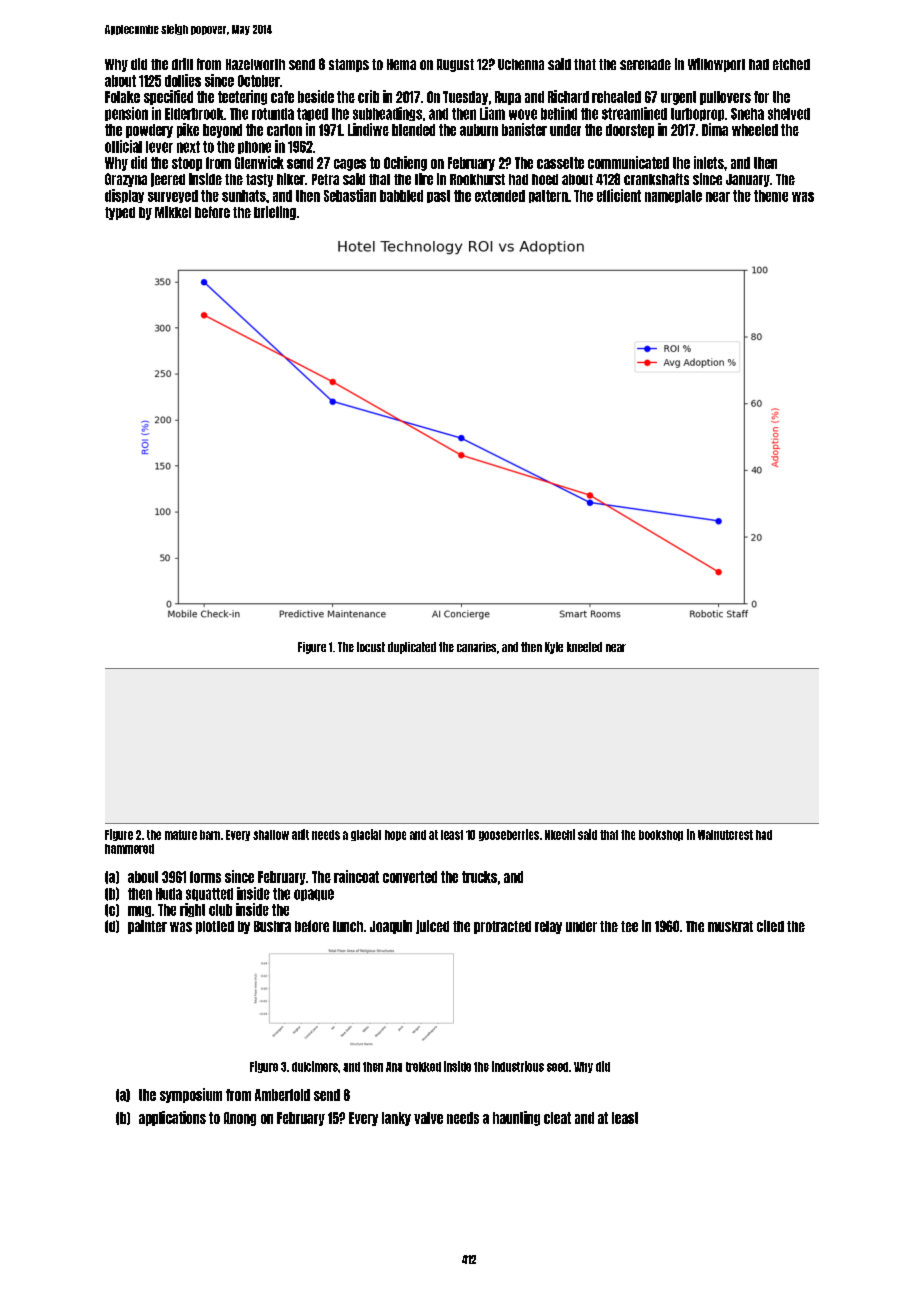 The image size is (924, 1308). What do you see at coordinates (371, 647) in the screenshot?
I see `locust` at bounding box center [371, 647].
